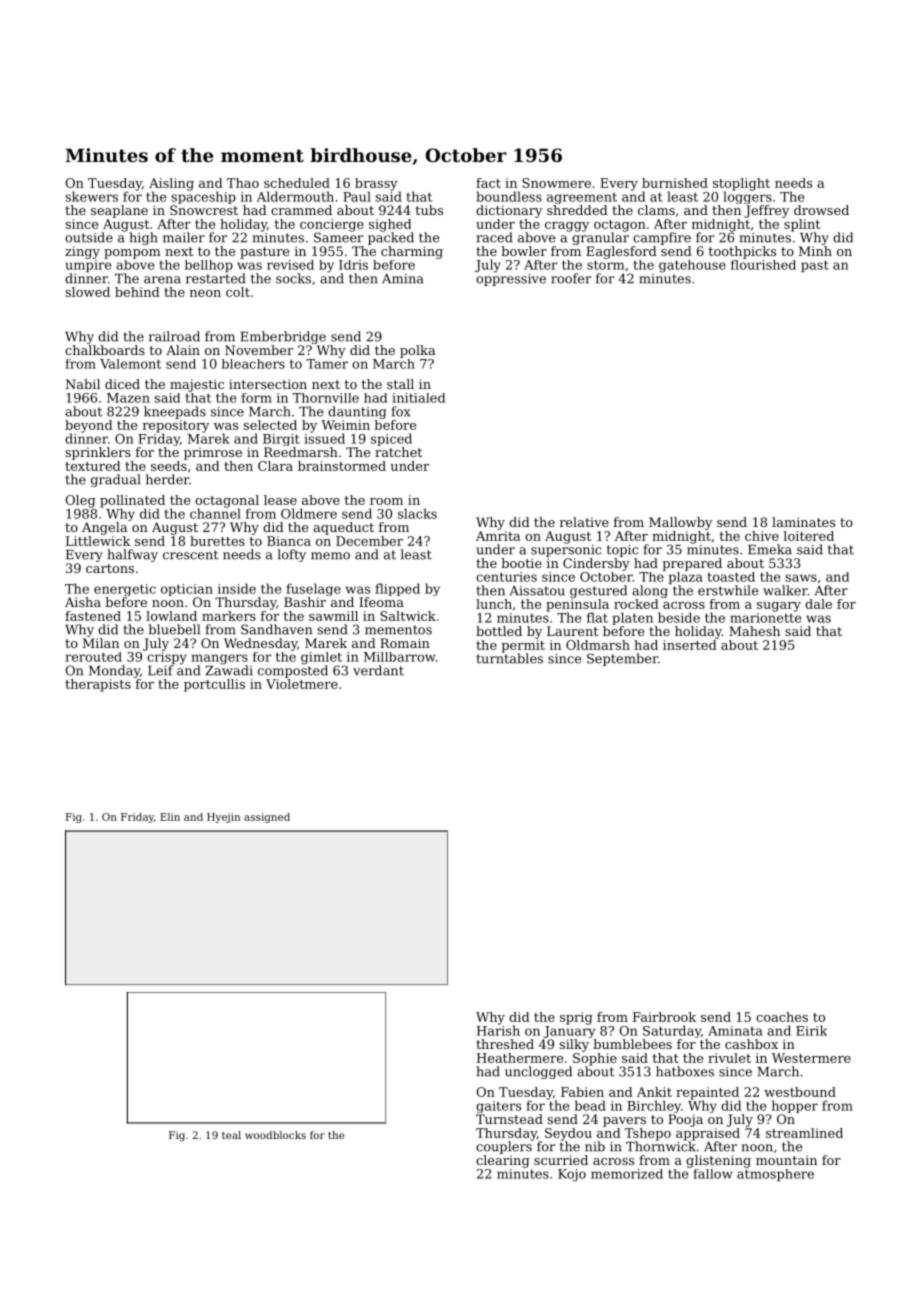 This screenshot has width=924, height=1314. I want to click on Emeka, so click(770, 549).
